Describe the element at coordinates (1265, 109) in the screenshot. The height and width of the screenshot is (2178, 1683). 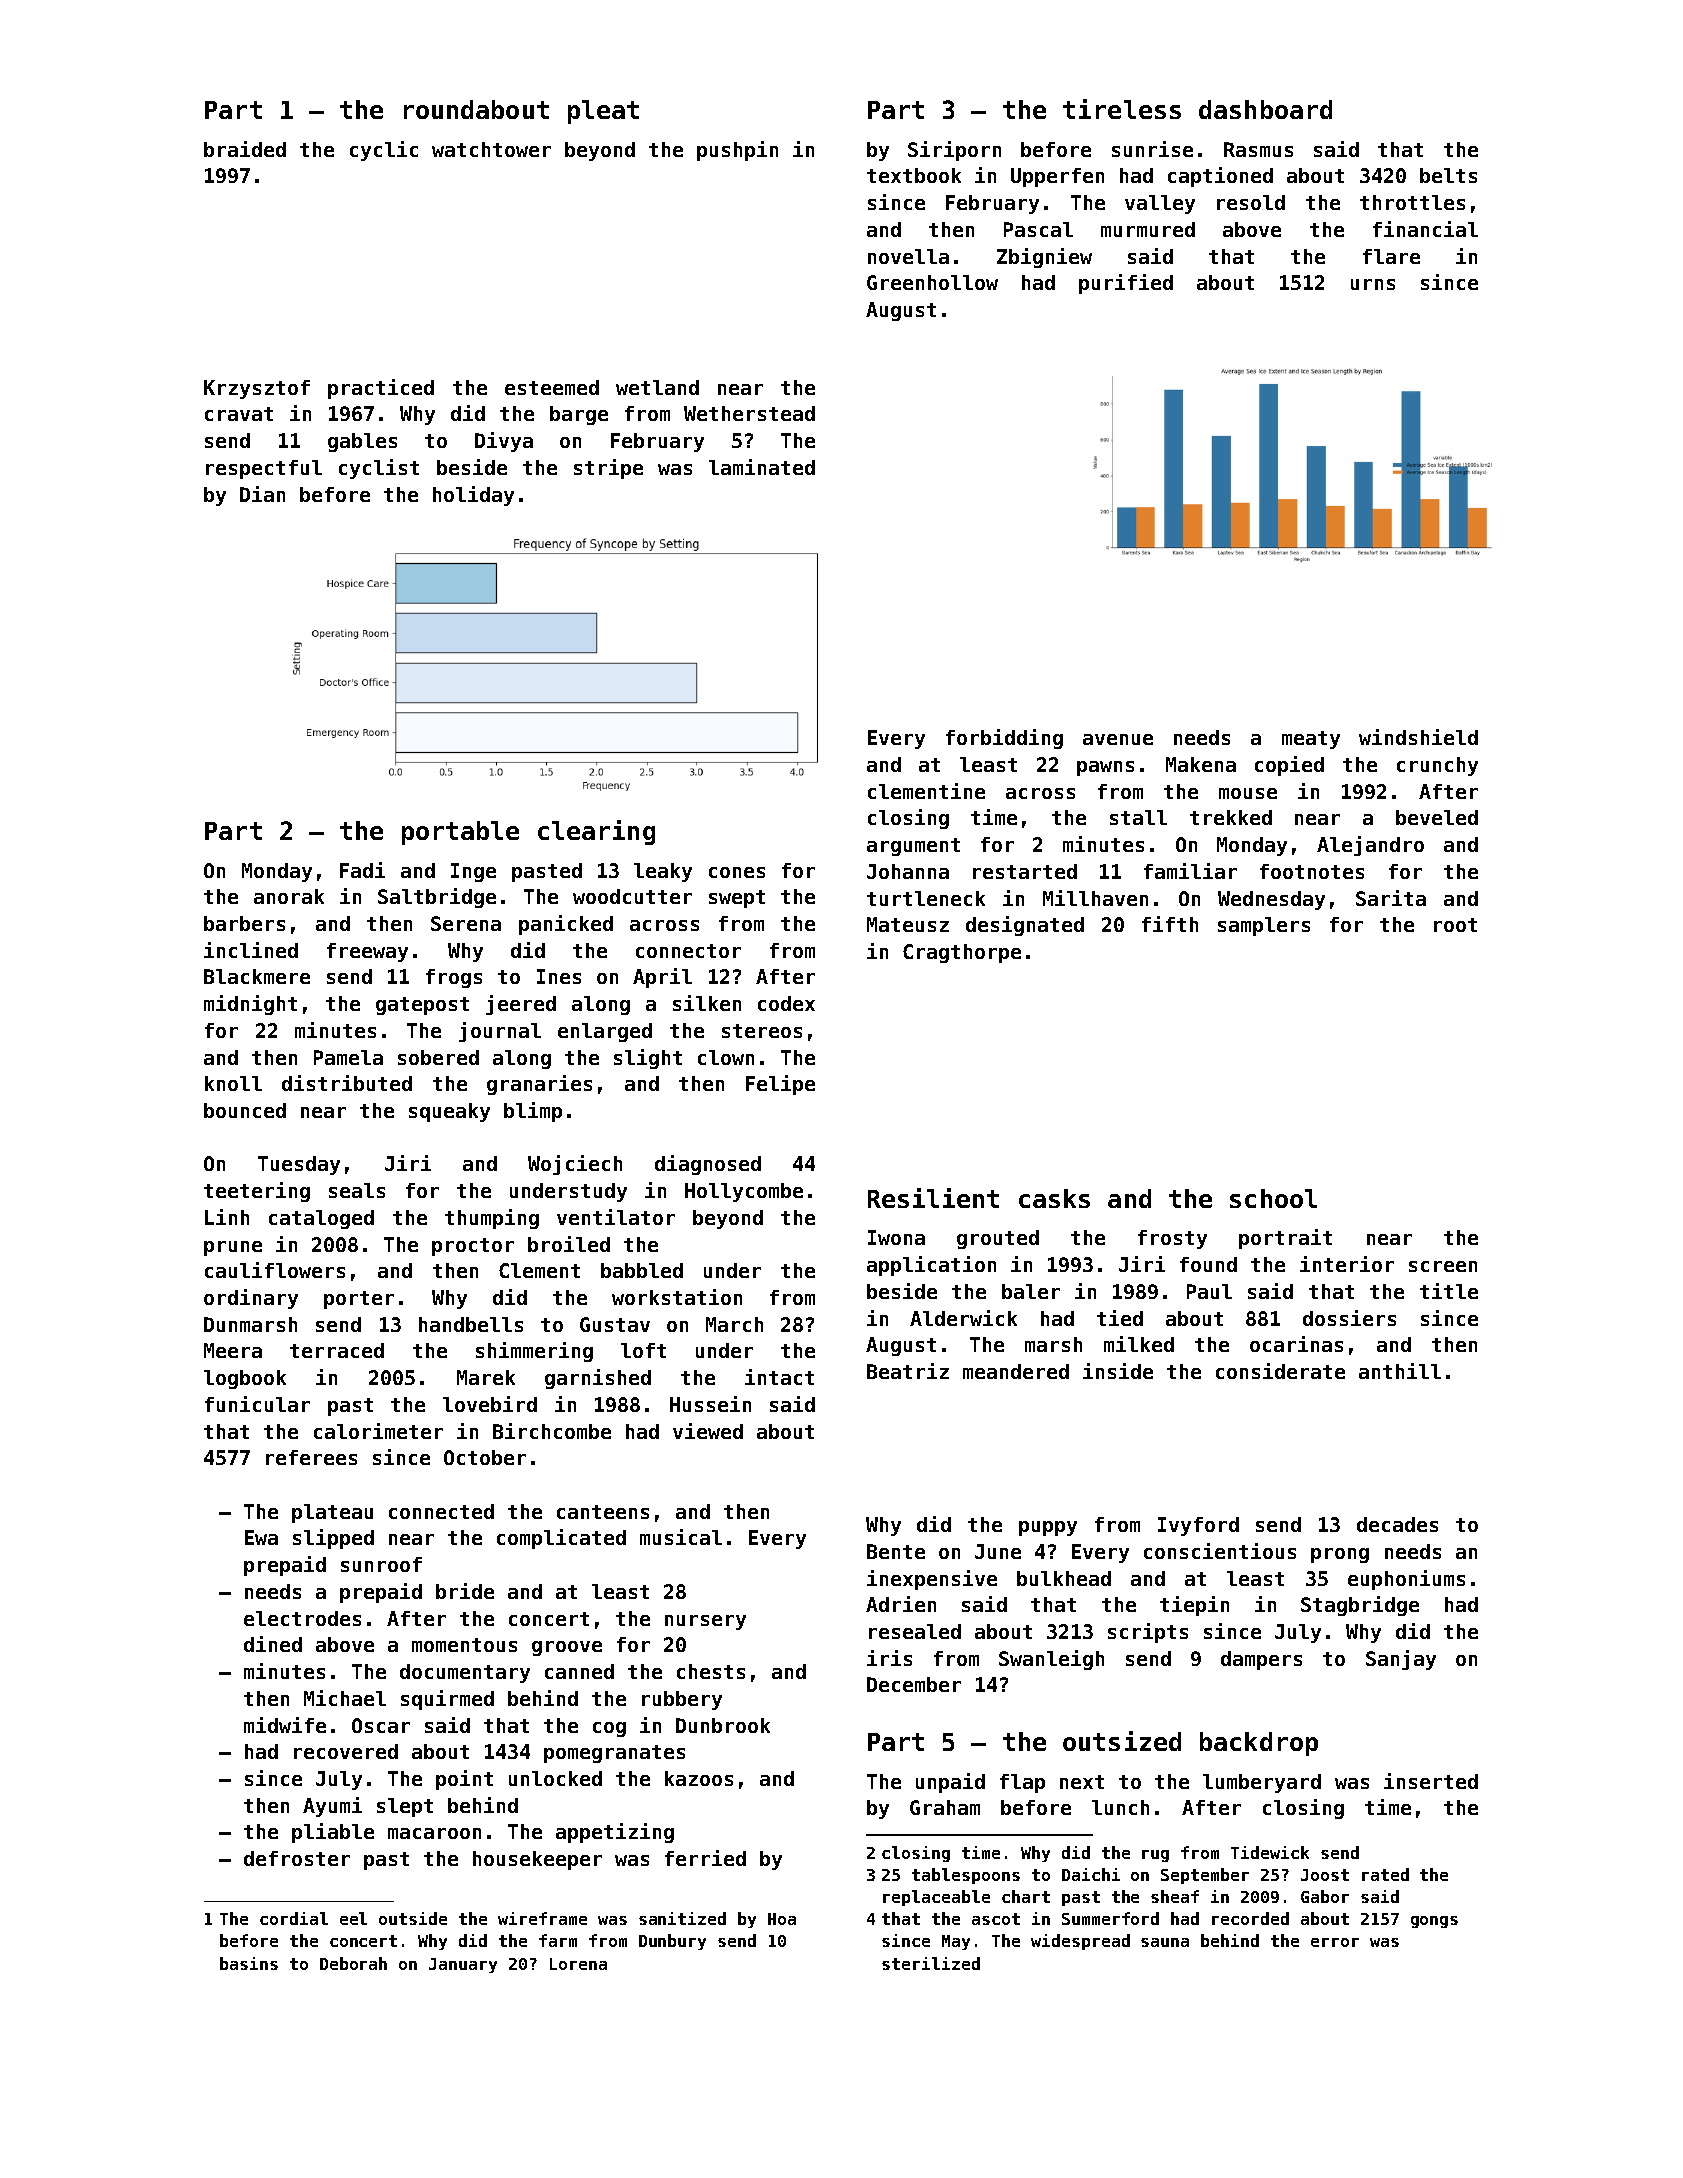
I see `dashboard` at that location.
